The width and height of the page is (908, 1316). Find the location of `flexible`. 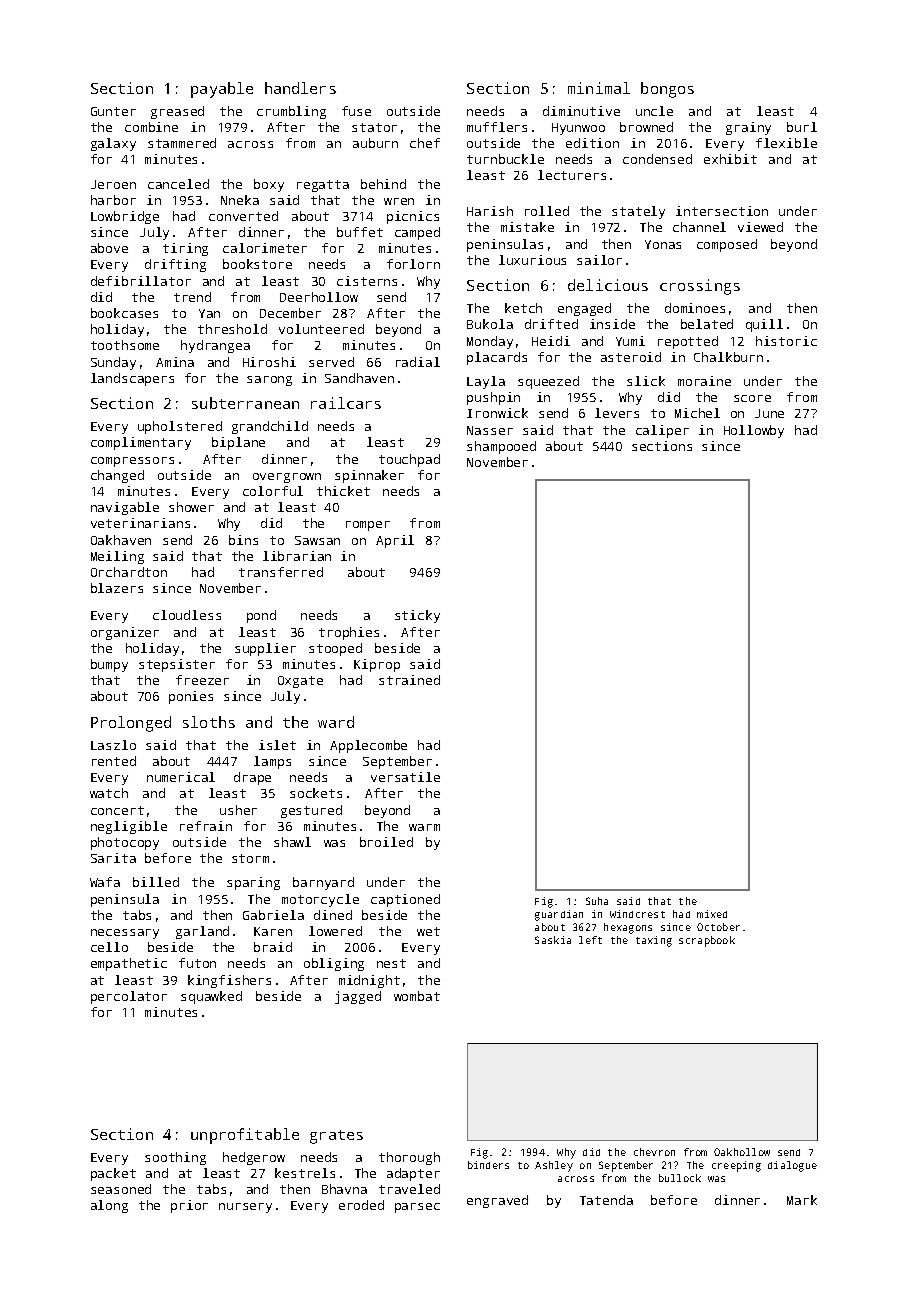

flexible is located at coordinates (786, 143).
